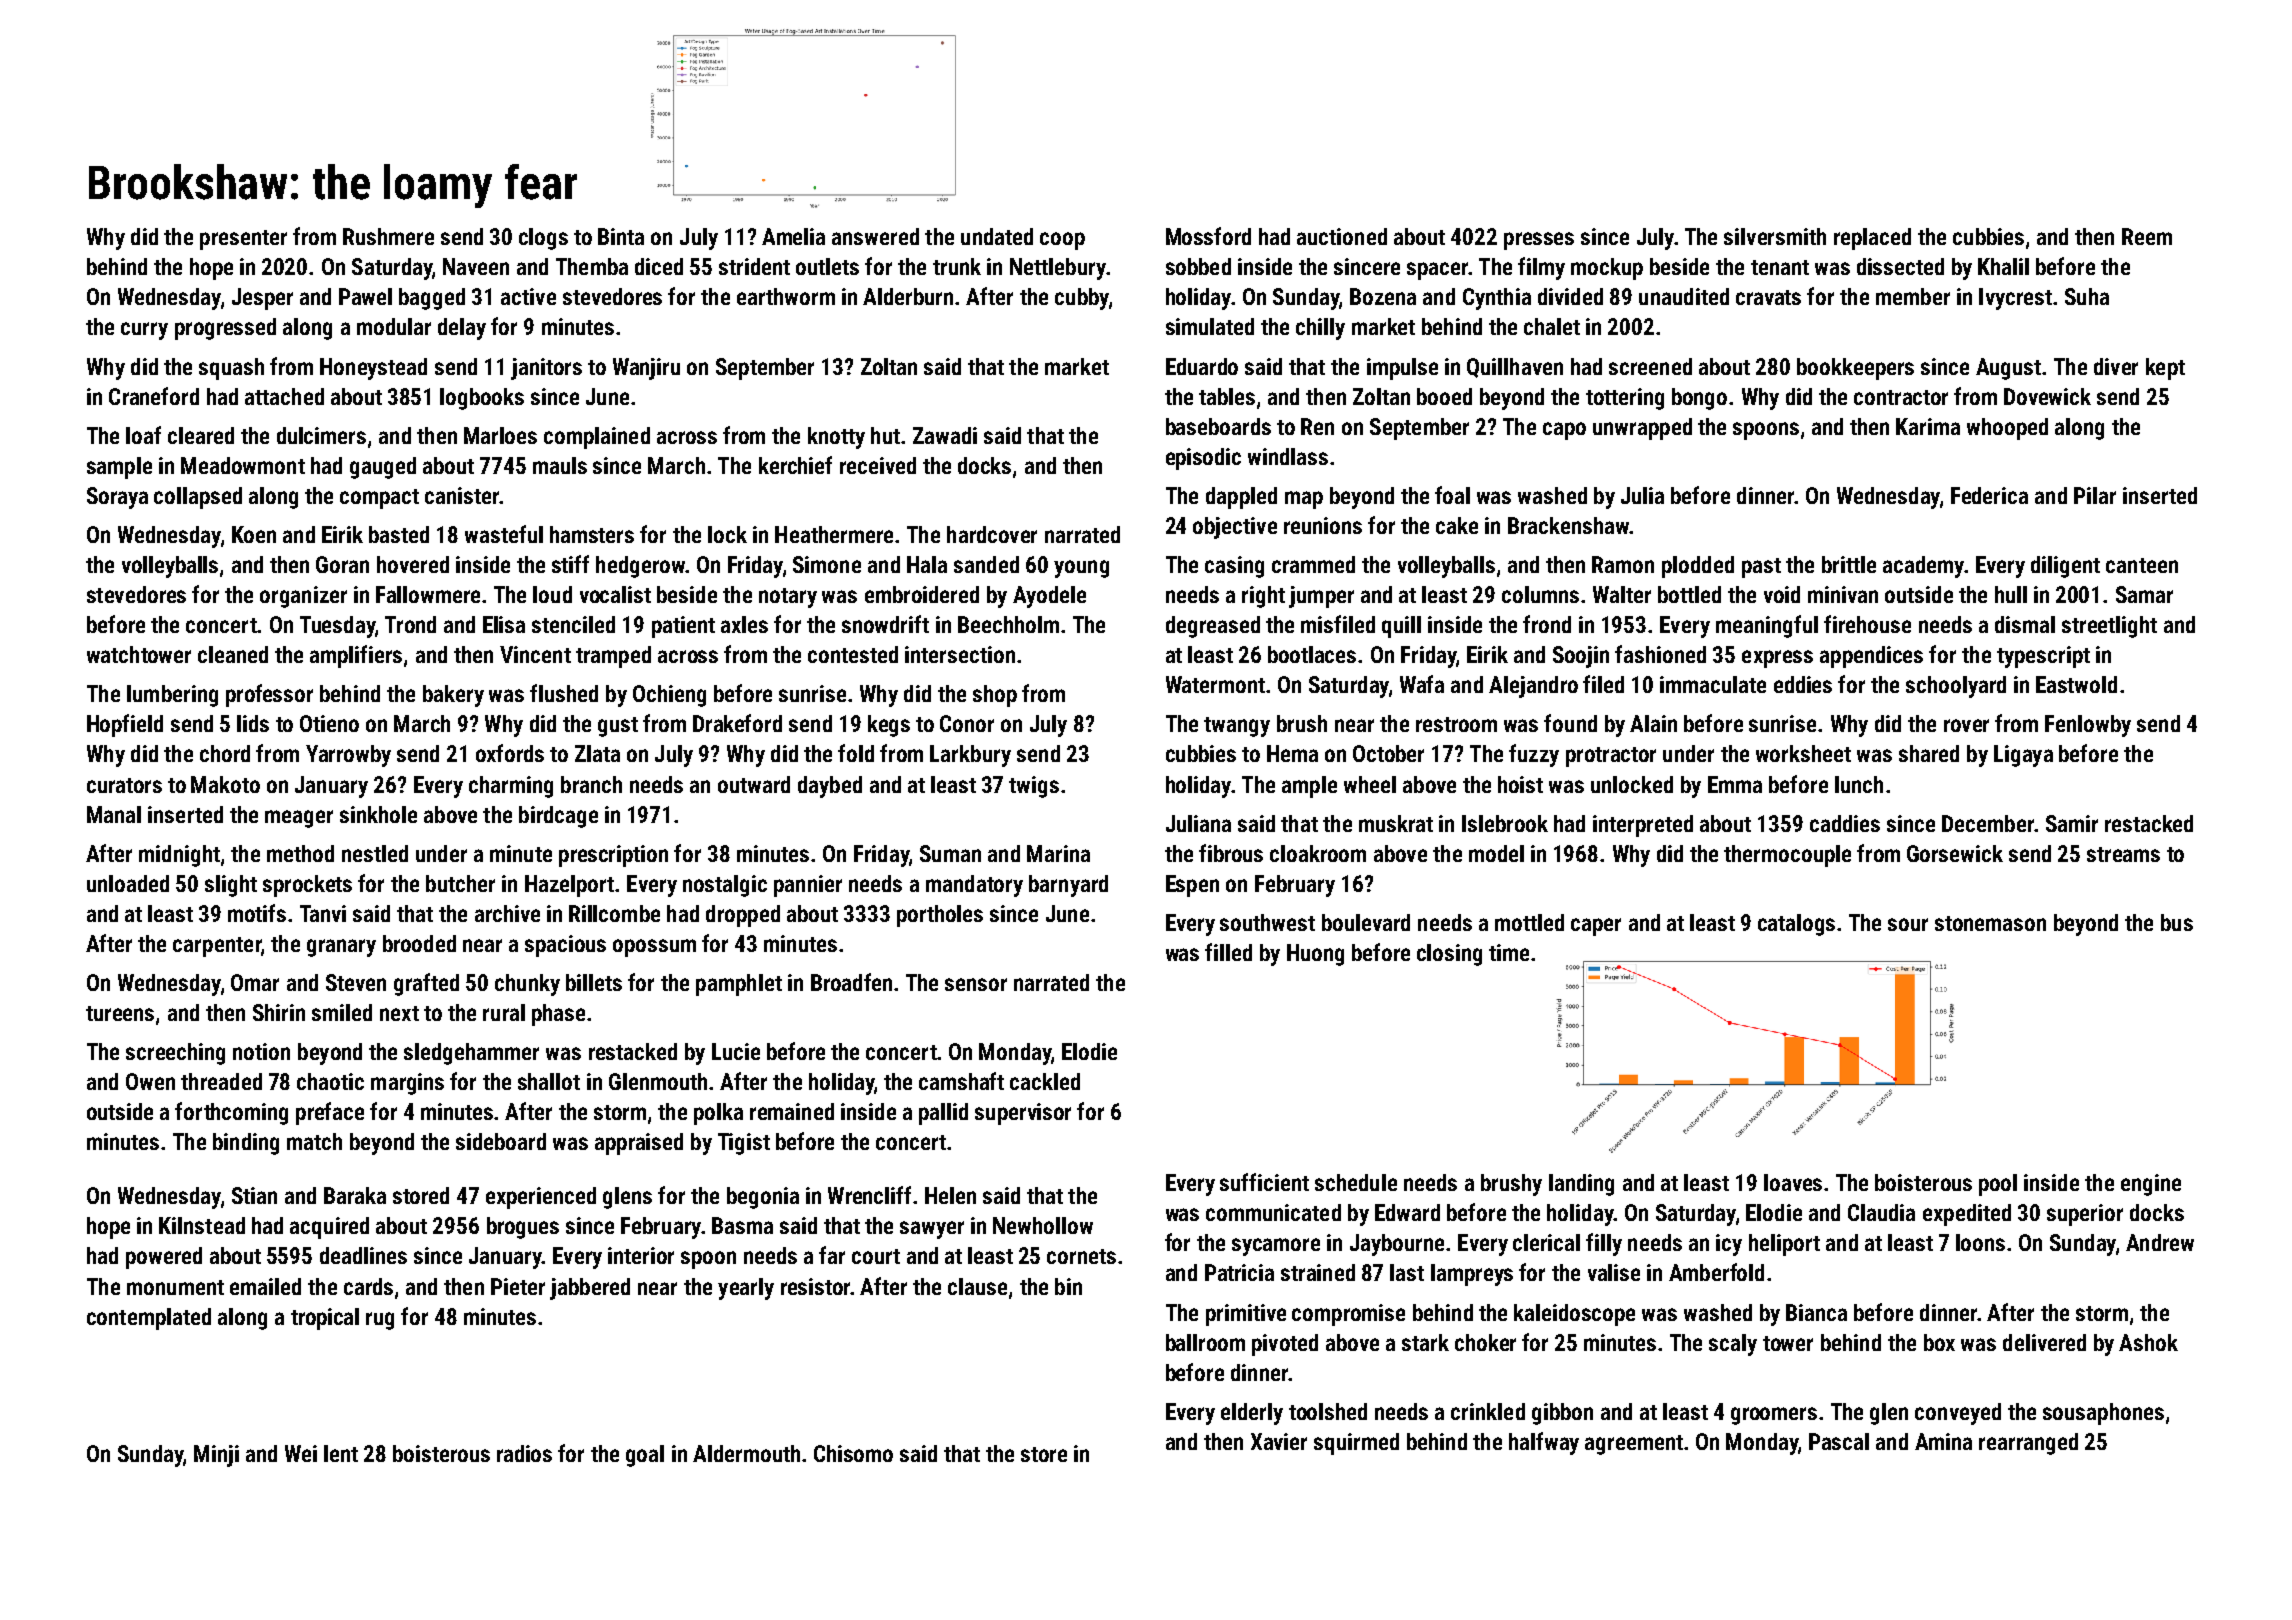  I want to click on eddies, so click(1803, 684).
